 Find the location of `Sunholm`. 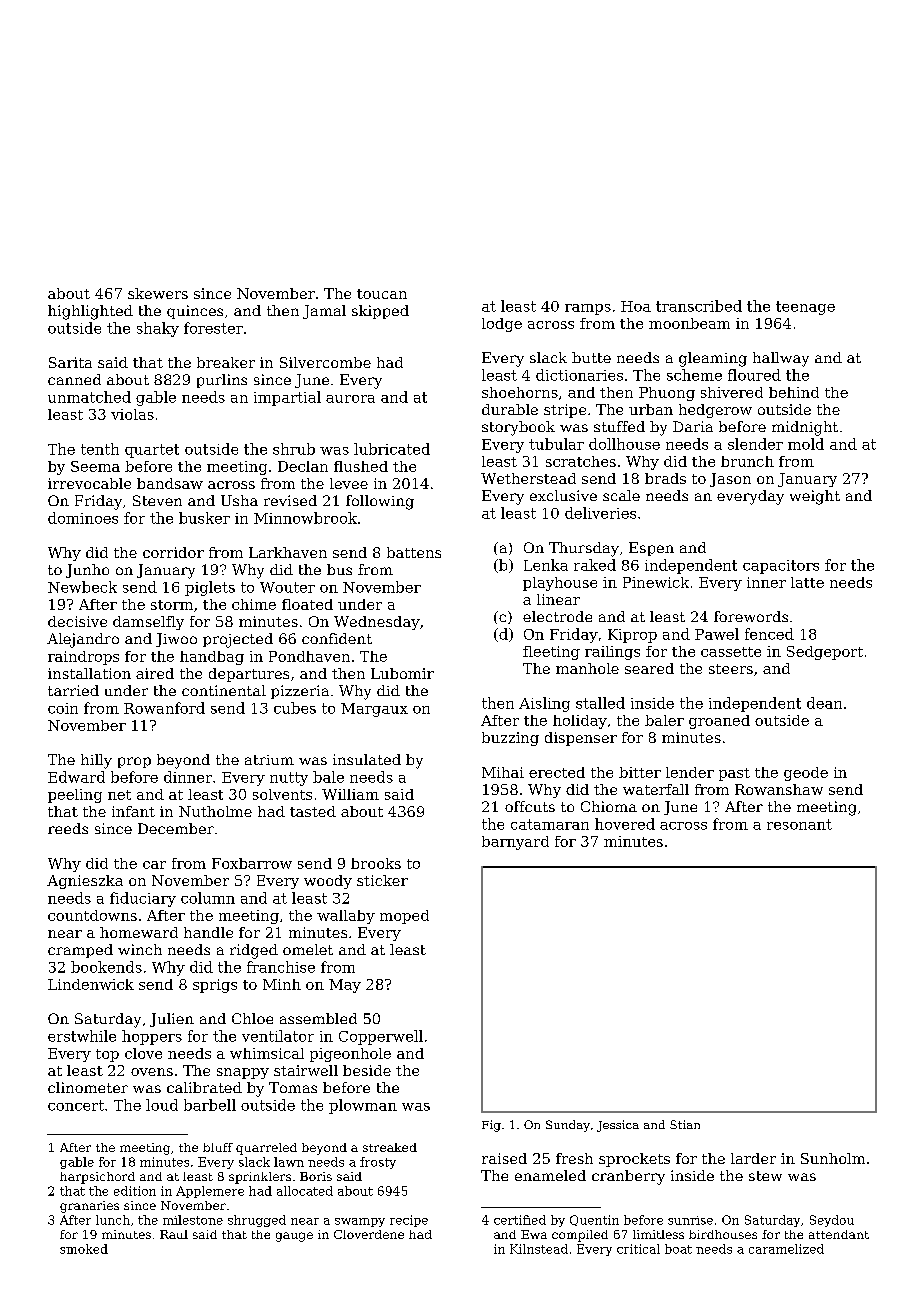

Sunholm is located at coordinates (833, 1158).
